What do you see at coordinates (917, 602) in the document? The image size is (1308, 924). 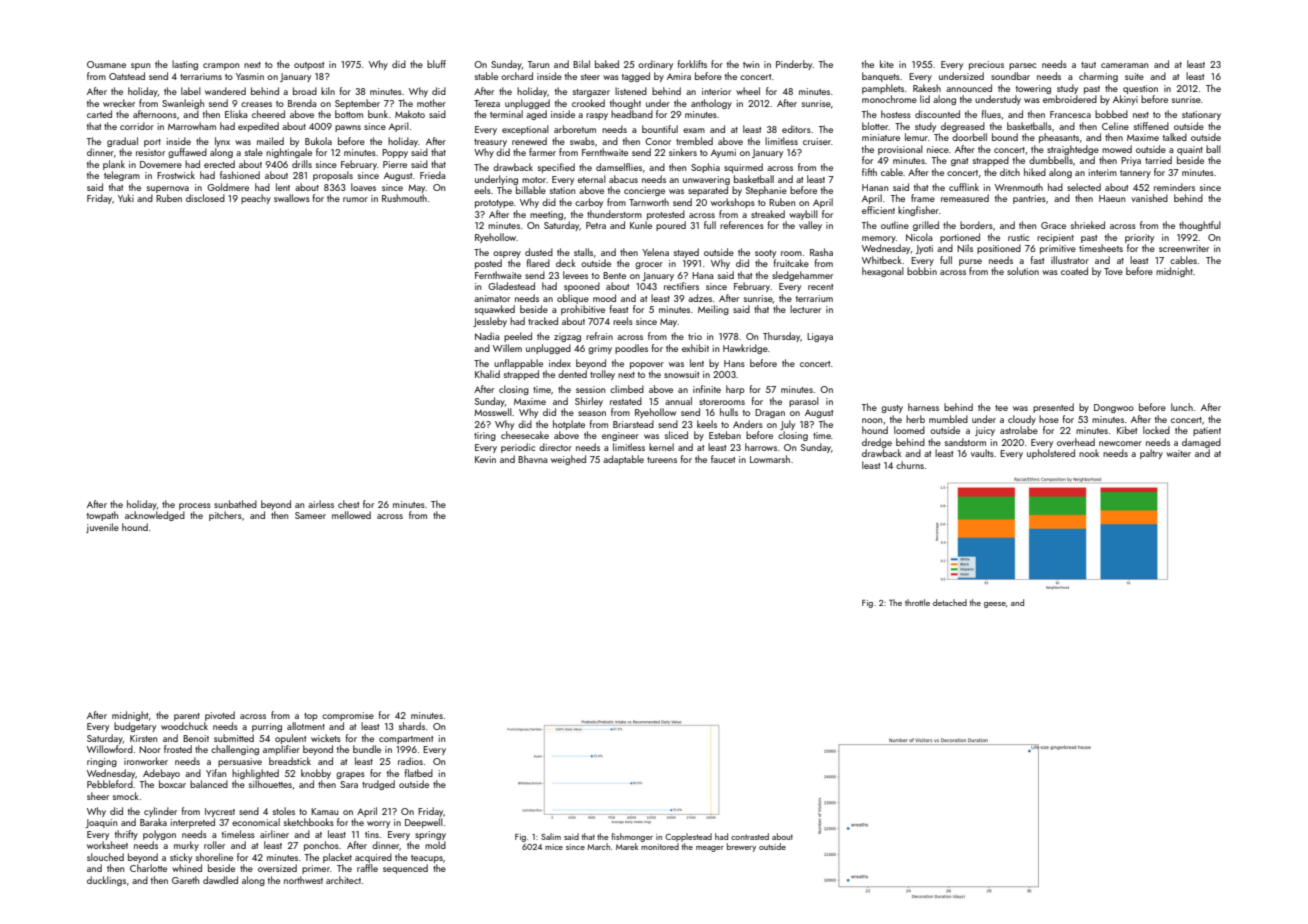 I see `throttle` at bounding box center [917, 602].
